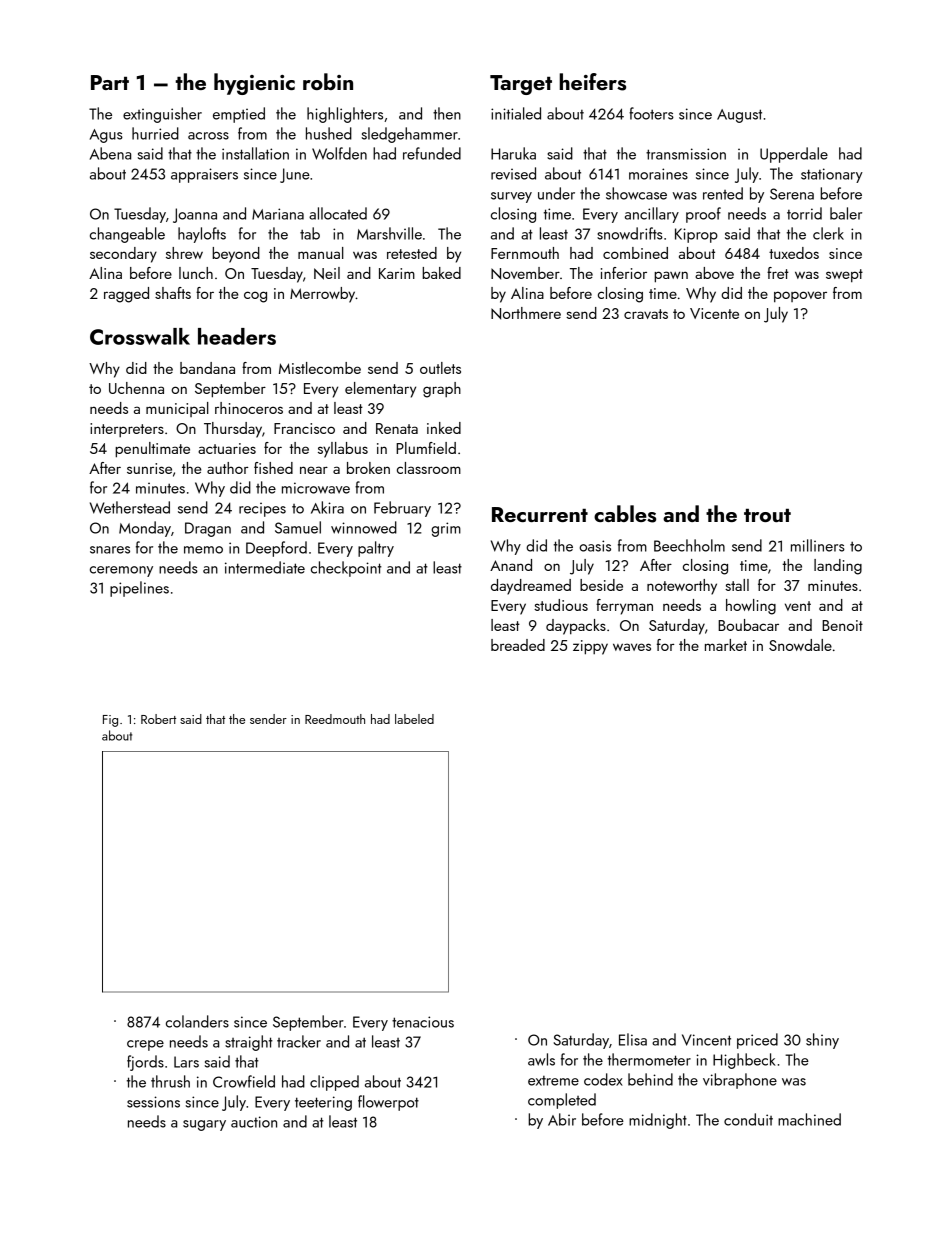  I want to click on Robert, so click(158, 719).
